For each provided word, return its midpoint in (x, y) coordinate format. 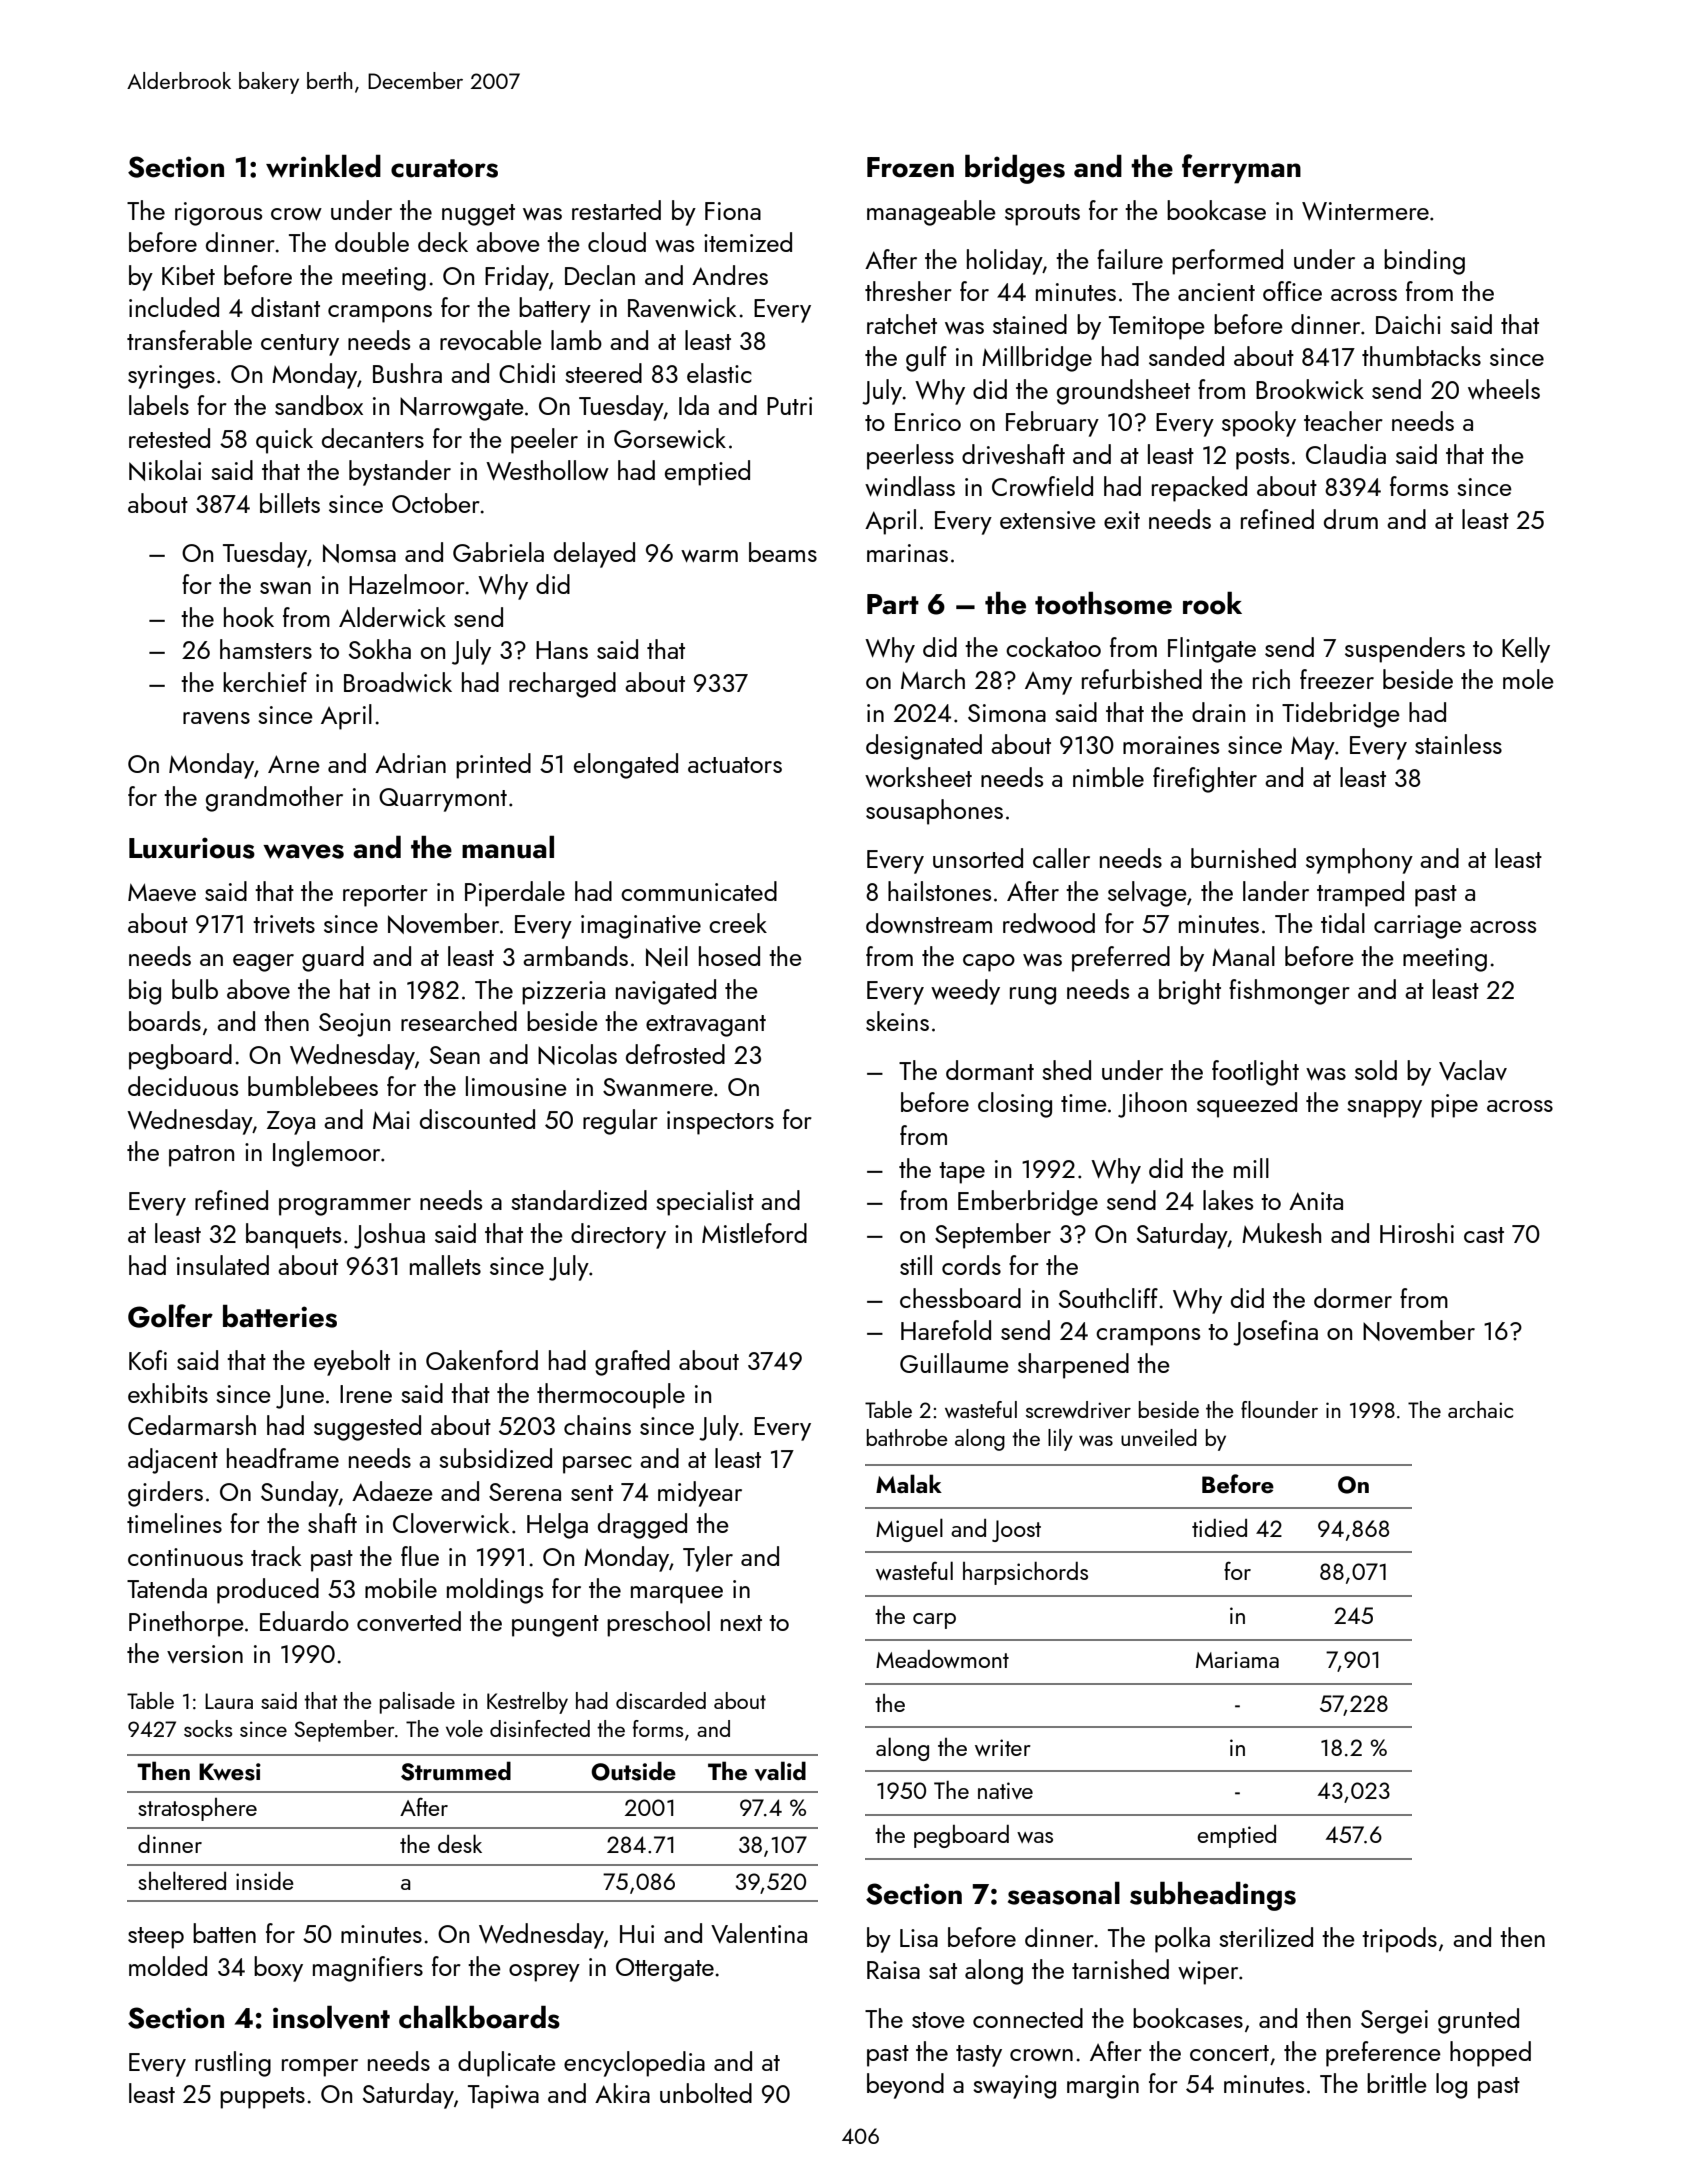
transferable (189, 340)
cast (1484, 1235)
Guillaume (954, 1363)
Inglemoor (326, 1154)
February (1052, 424)
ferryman (1241, 169)
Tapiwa (503, 2097)
